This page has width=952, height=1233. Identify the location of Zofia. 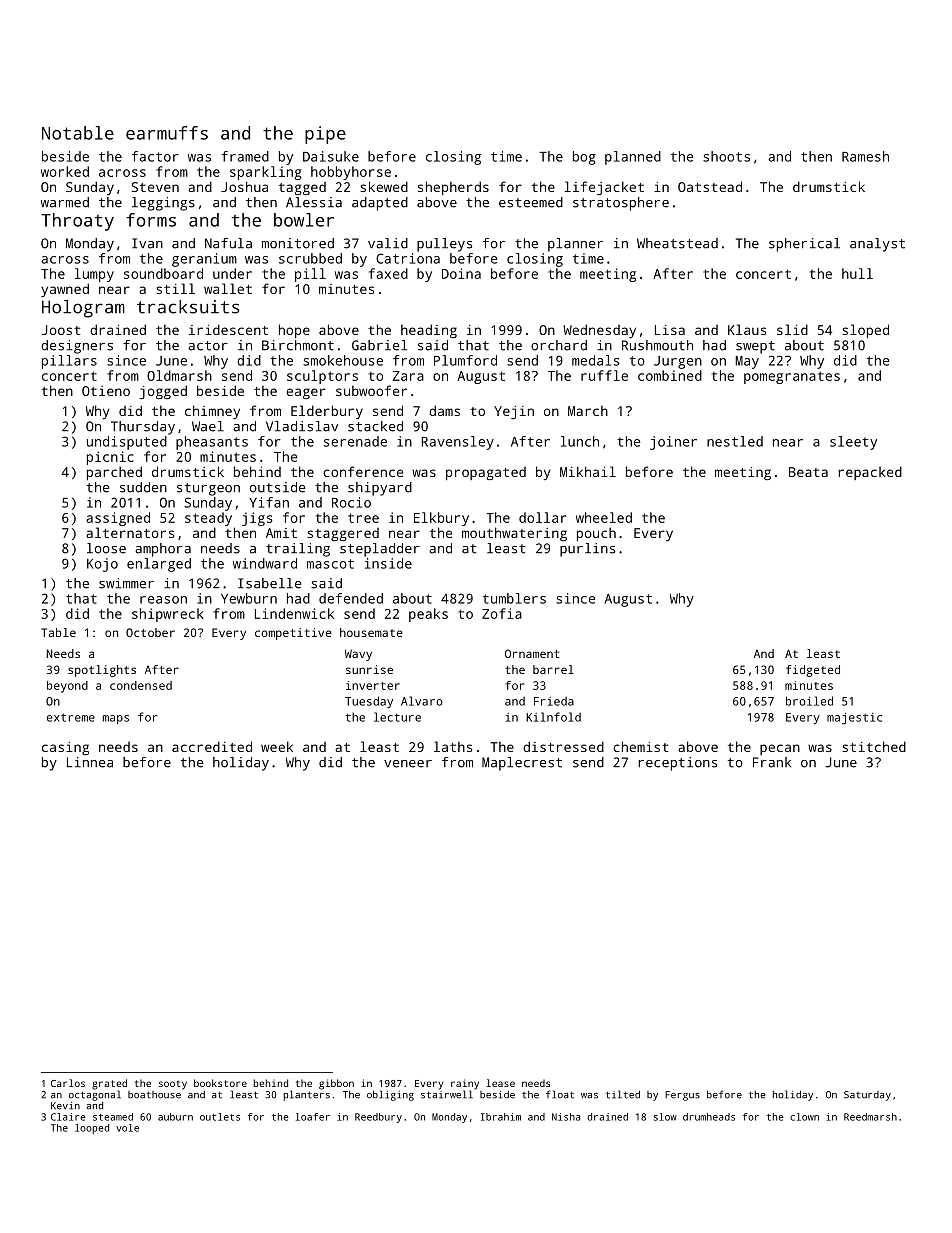
(502, 613).
